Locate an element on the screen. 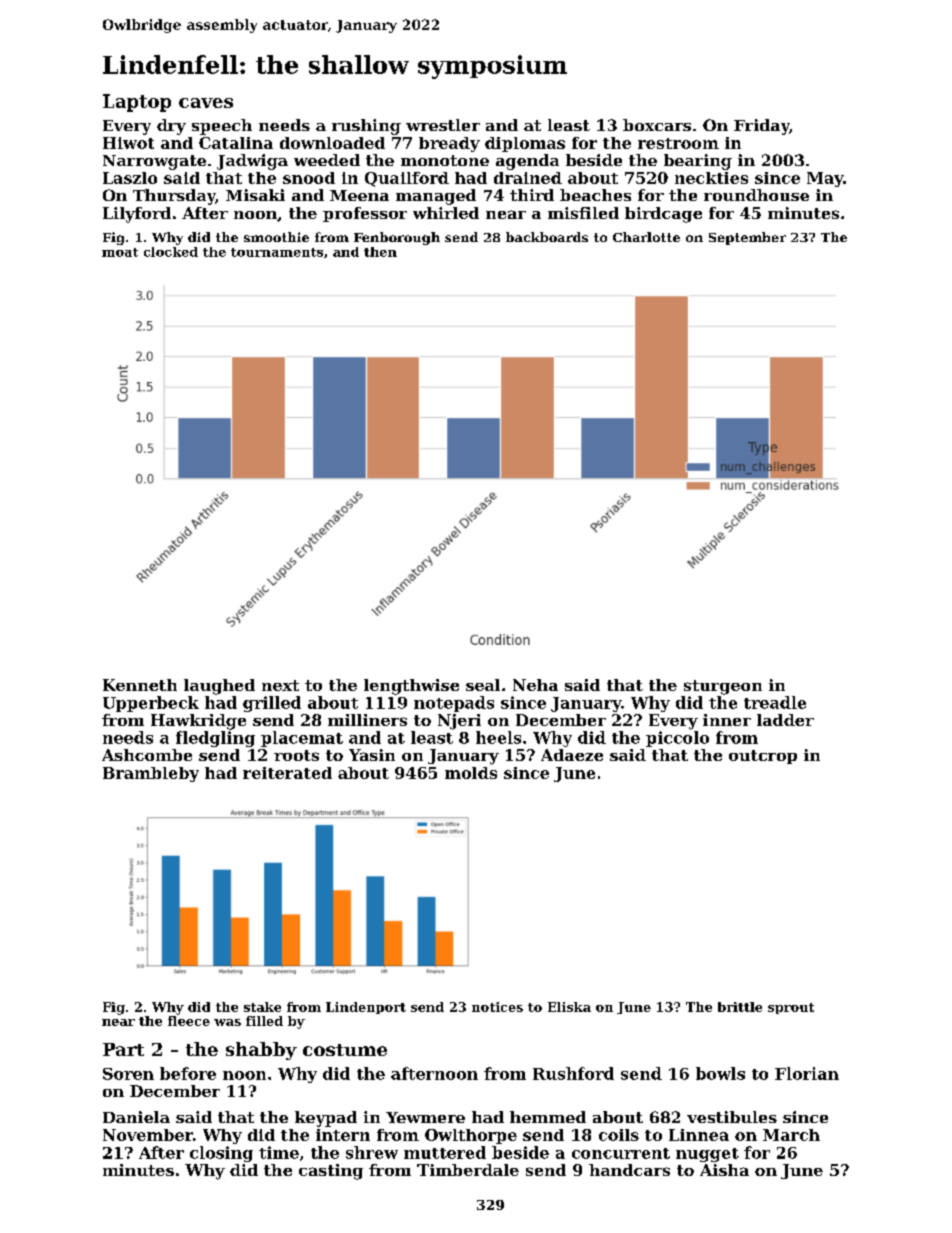  lengthwise is located at coordinates (411, 687).
